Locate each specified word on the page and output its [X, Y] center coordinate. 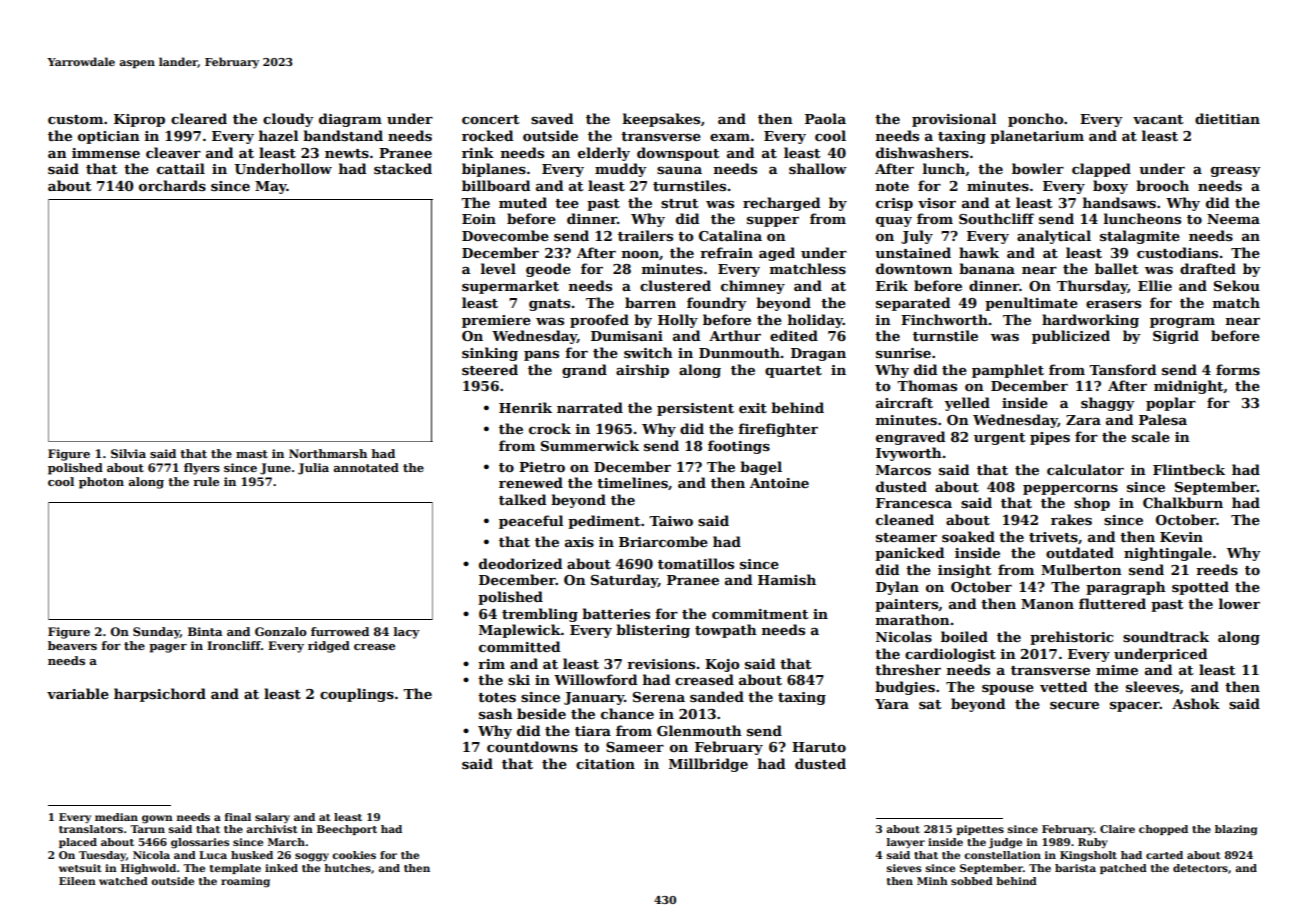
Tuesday [102, 856]
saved [552, 118]
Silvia [128, 453]
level [498, 268]
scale [1151, 436]
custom [75, 119]
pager [168, 648]
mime [1117, 670]
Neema [1233, 219]
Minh [932, 881]
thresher [908, 669]
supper [773, 222]
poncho [1036, 120]
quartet [793, 372]
